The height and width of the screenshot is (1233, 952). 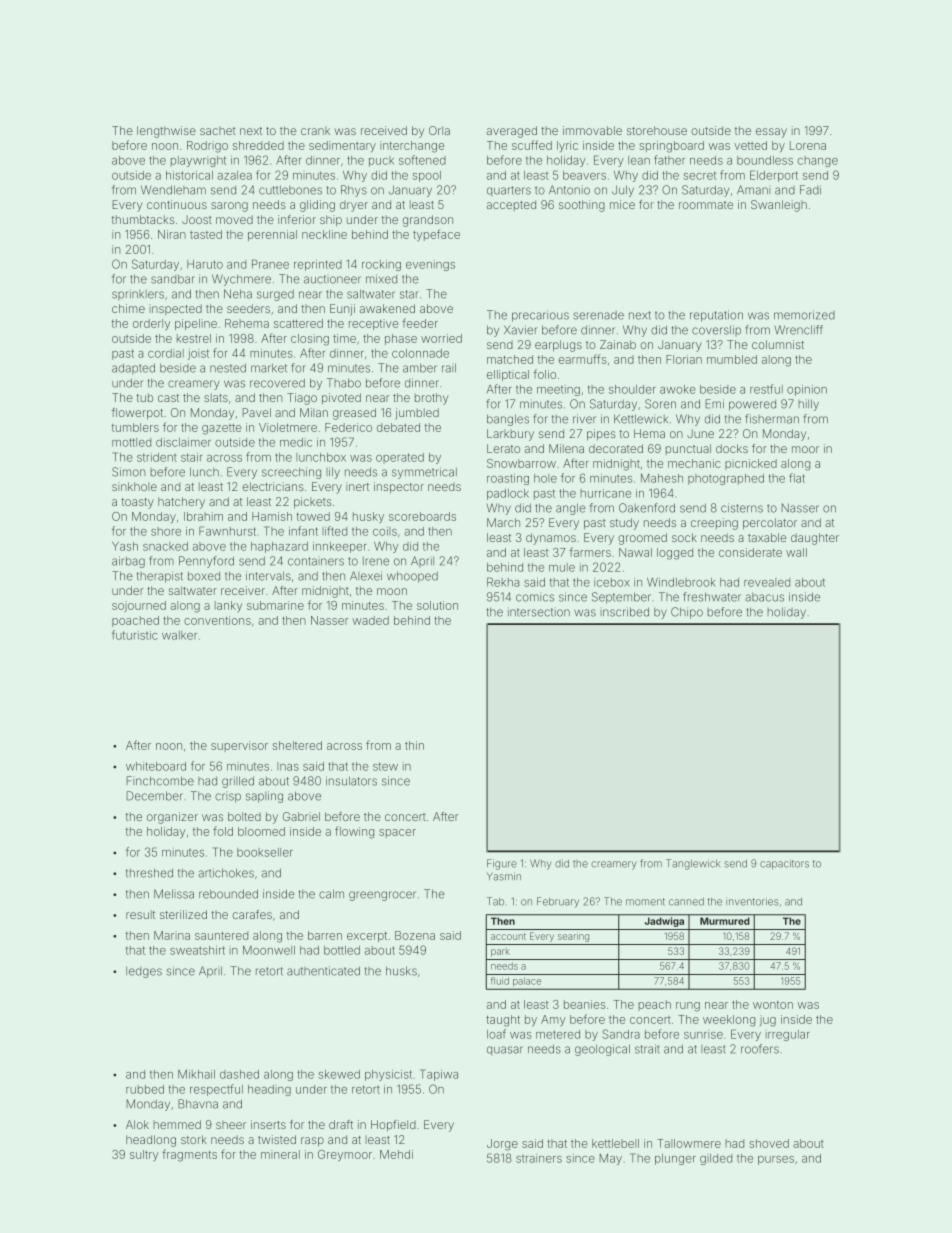 I want to click on strainers, so click(x=539, y=1158).
